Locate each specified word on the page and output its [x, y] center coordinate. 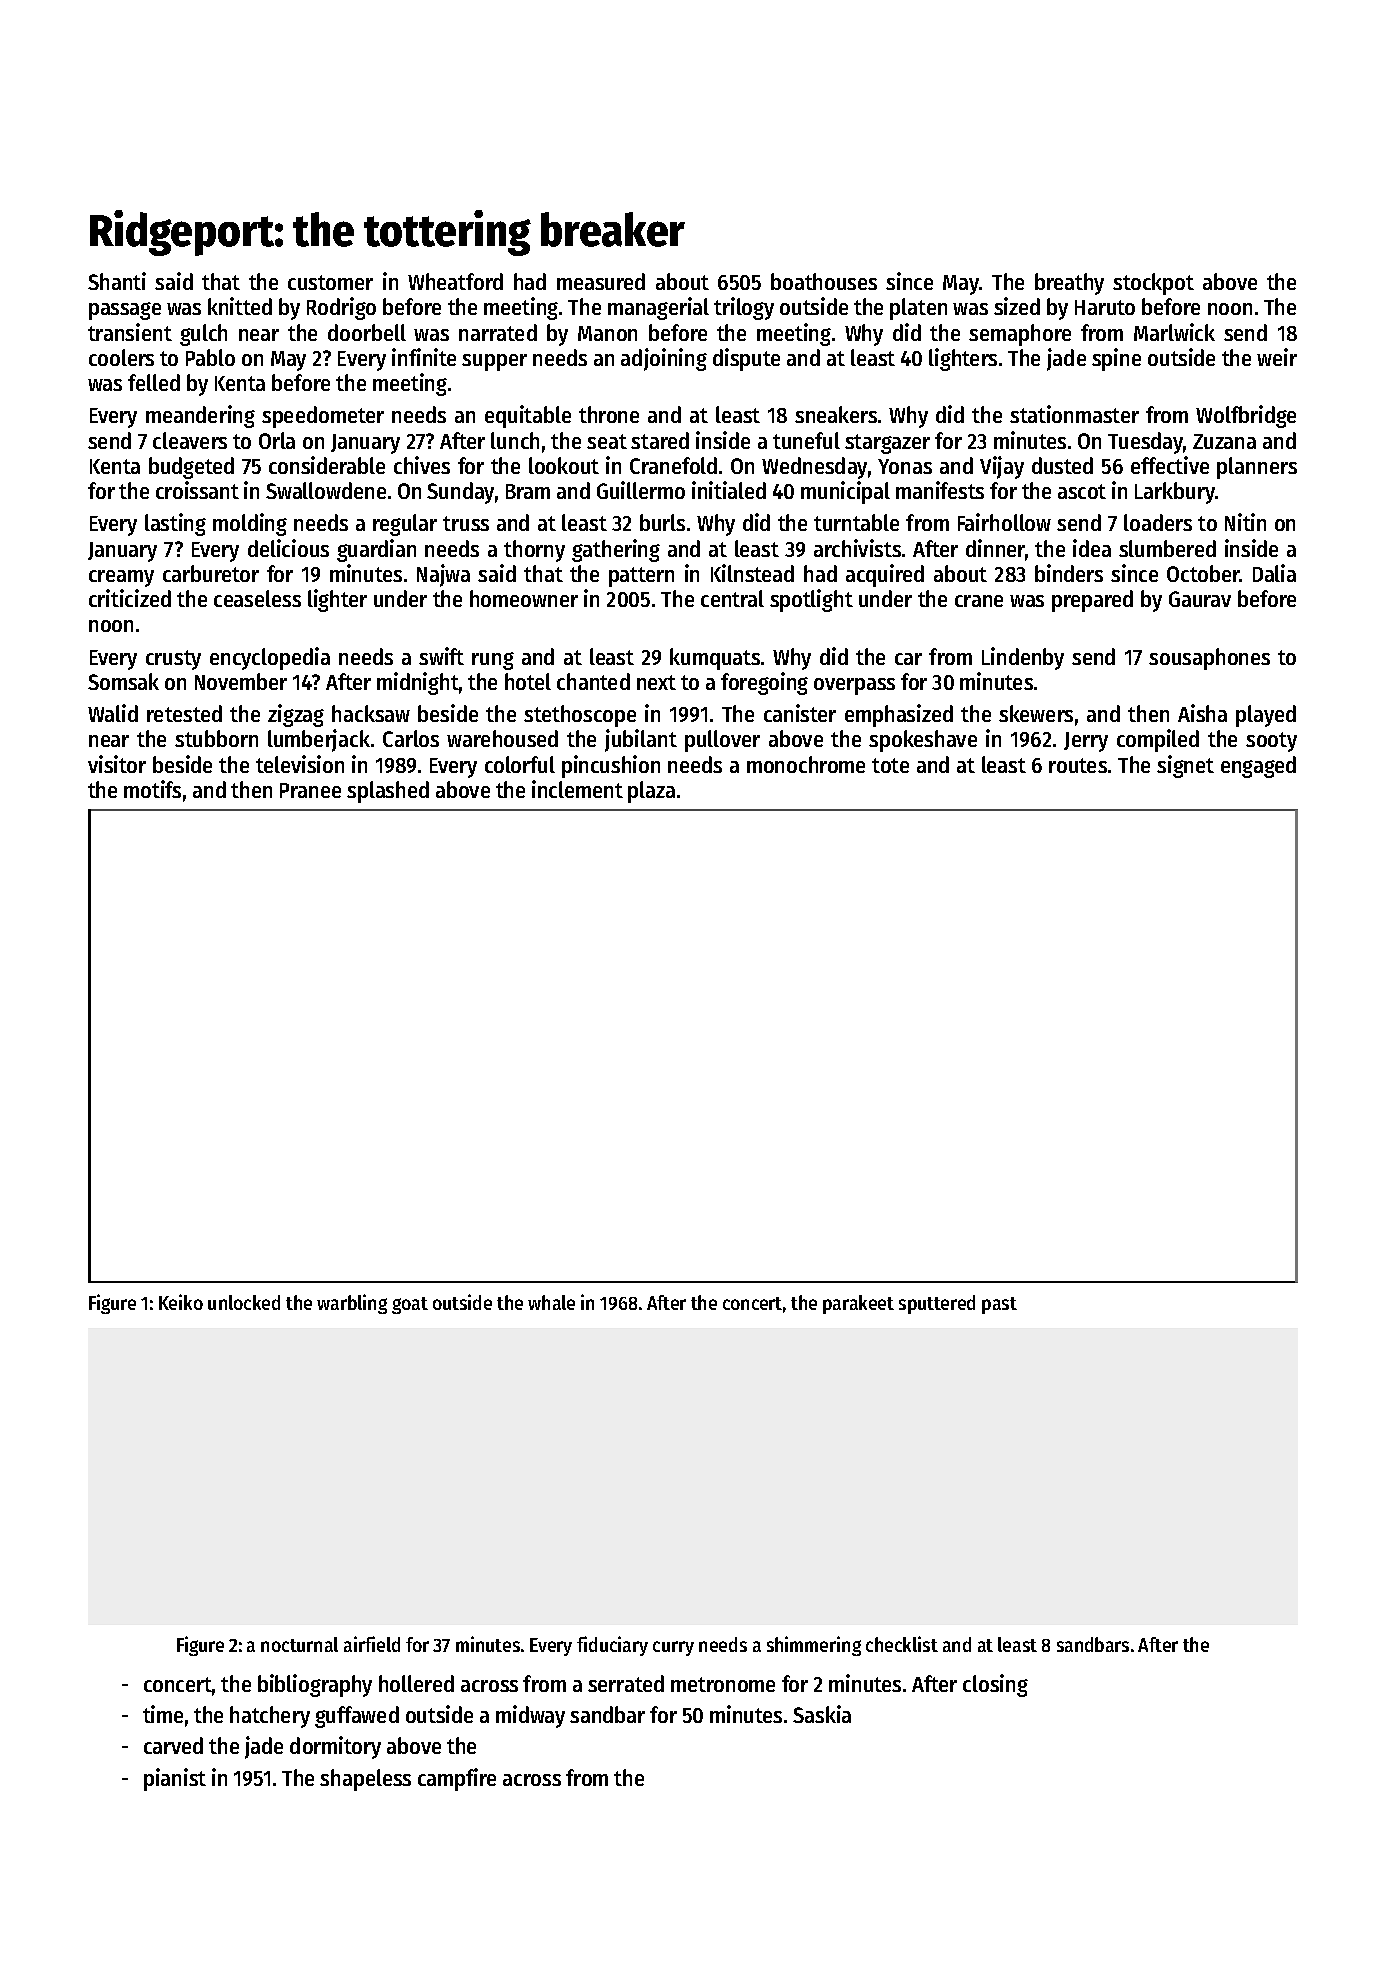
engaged [1258, 767]
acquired [885, 575]
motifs [152, 789]
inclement [577, 789]
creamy [121, 578]
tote [890, 765]
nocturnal [299, 1644]
